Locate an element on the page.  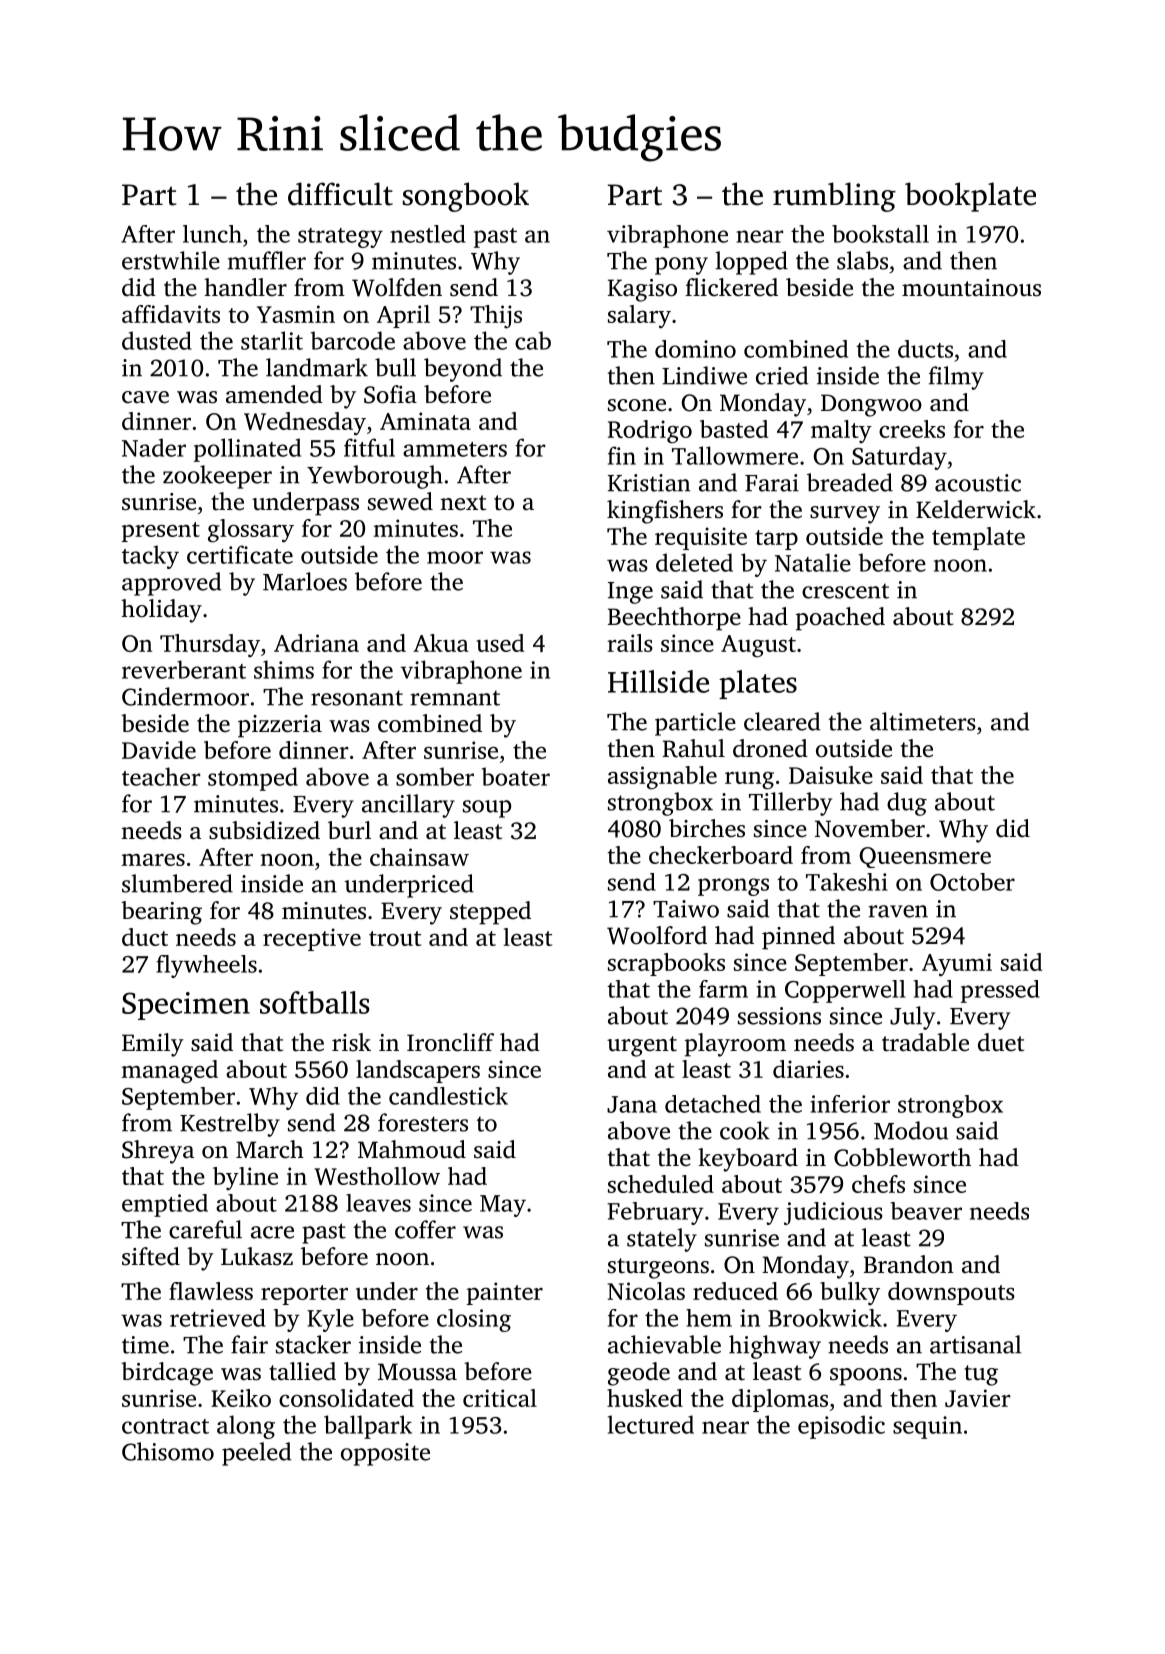
Chisomo is located at coordinates (168, 1451).
